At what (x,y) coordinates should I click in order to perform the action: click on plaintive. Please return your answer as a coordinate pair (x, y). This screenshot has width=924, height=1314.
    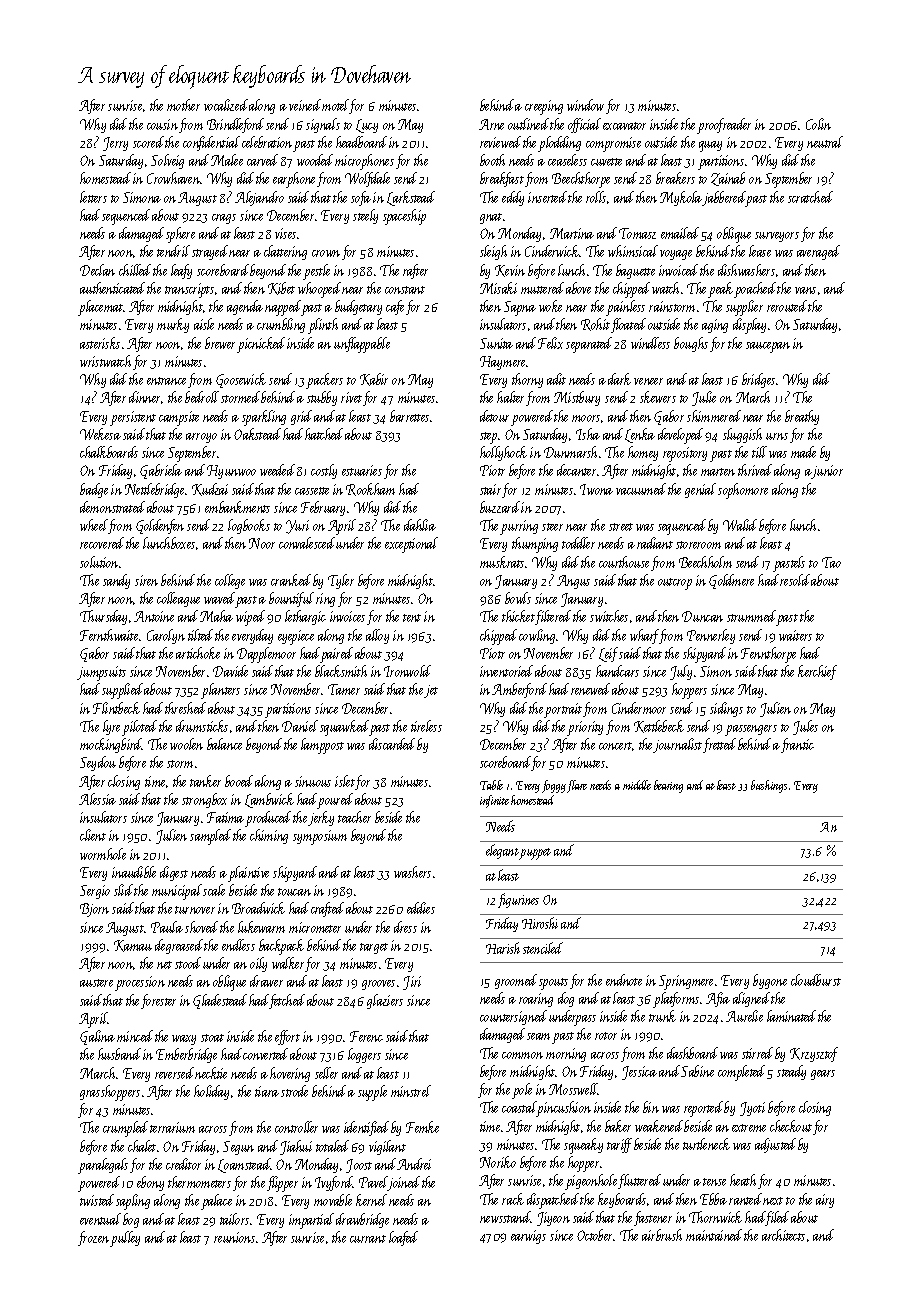
    Looking at the image, I should click on (248, 874).
